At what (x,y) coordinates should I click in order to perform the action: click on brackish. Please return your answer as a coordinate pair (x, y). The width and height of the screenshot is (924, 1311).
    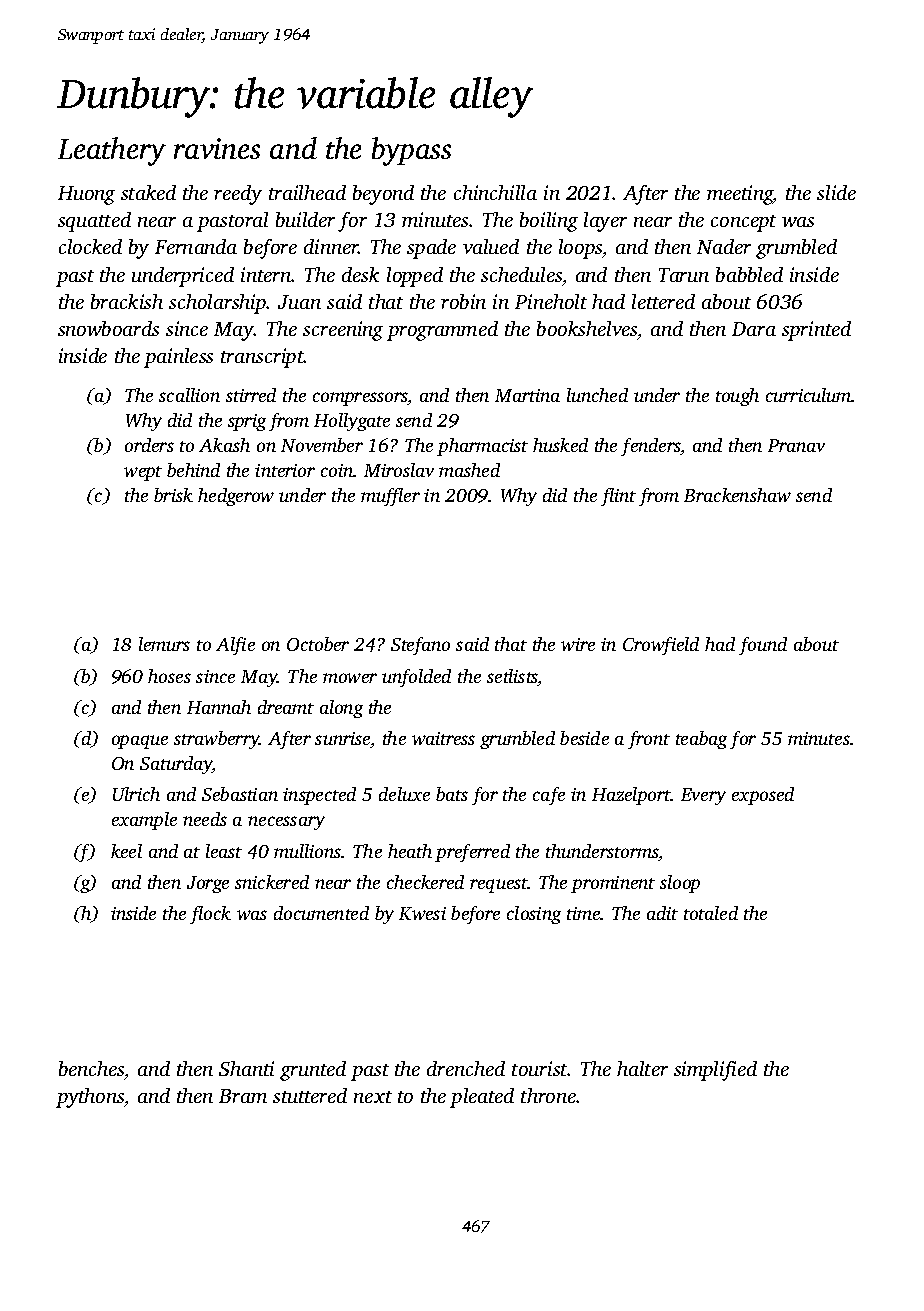
    Looking at the image, I should click on (127, 301).
